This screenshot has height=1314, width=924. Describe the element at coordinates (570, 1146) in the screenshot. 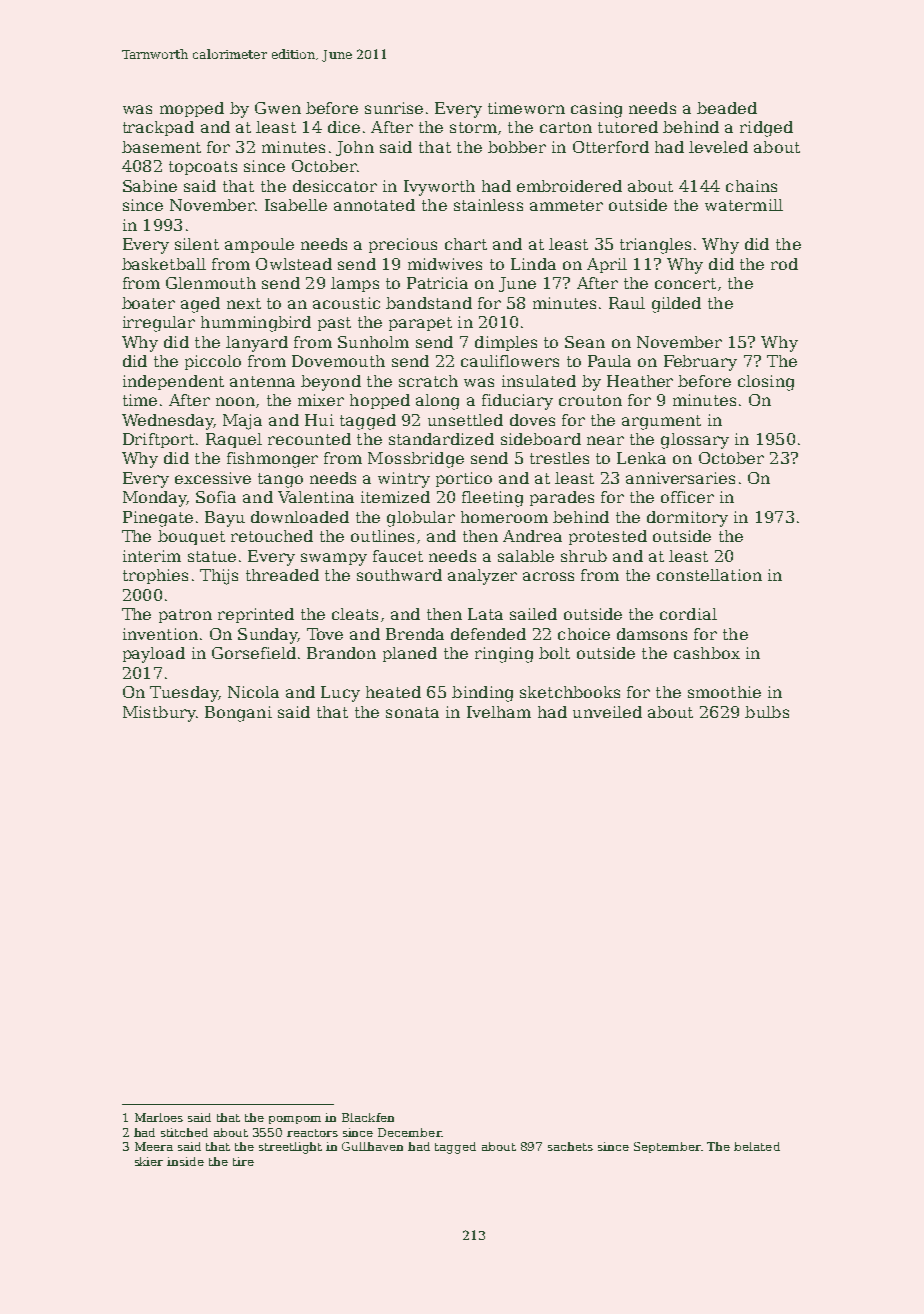

I see `sachets` at that location.
